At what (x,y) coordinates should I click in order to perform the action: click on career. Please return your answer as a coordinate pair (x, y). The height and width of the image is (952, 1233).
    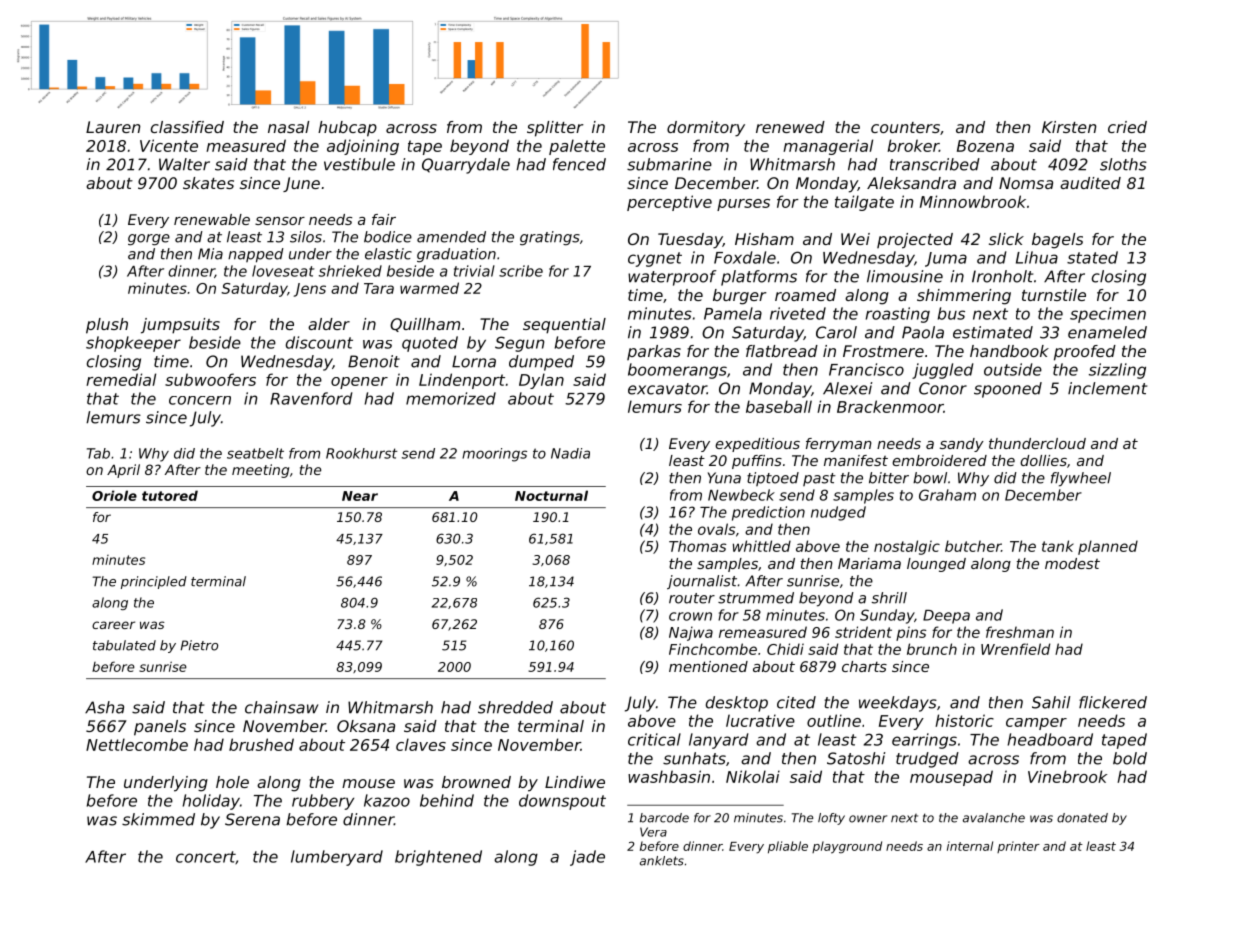
    Looking at the image, I should click on (113, 625).
